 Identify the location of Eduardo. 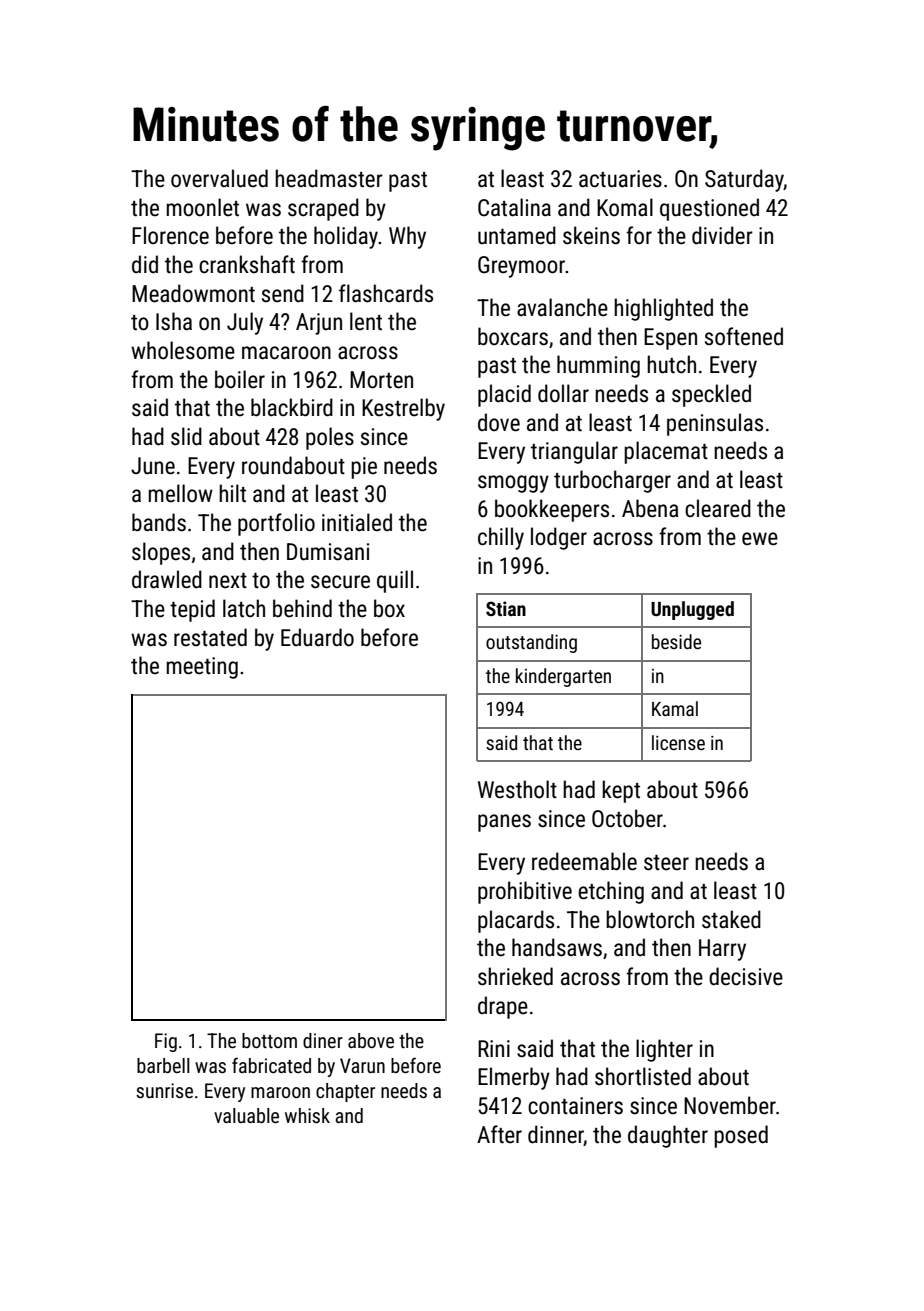
(317, 637).
